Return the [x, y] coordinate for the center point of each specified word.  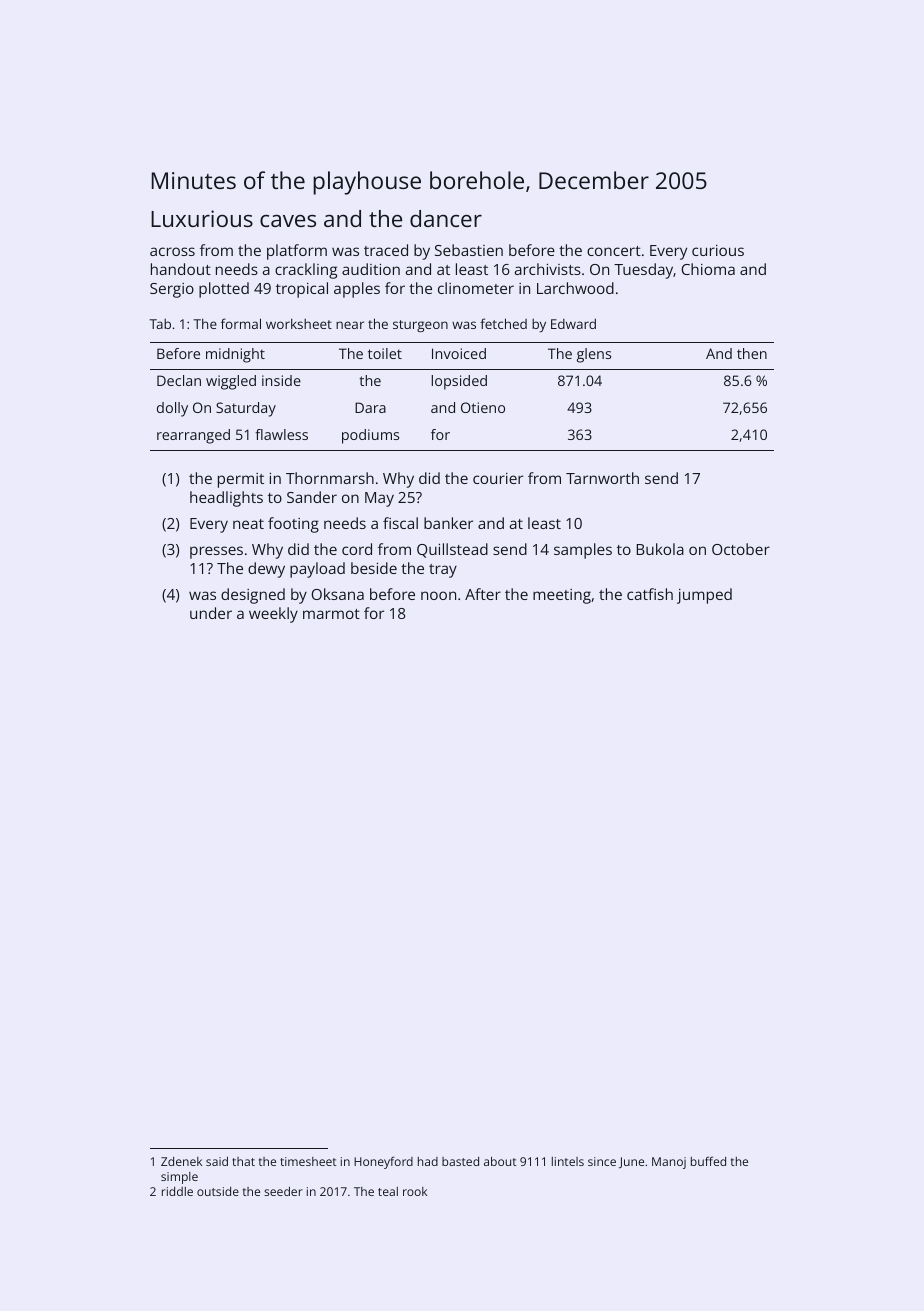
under [211, 613]
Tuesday [643, 271]
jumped [704, 596]
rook [415, 1191]
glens [594, 355]
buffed [708, 1161]
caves [288, 221]
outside [218, 1191]
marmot [331, 614]
